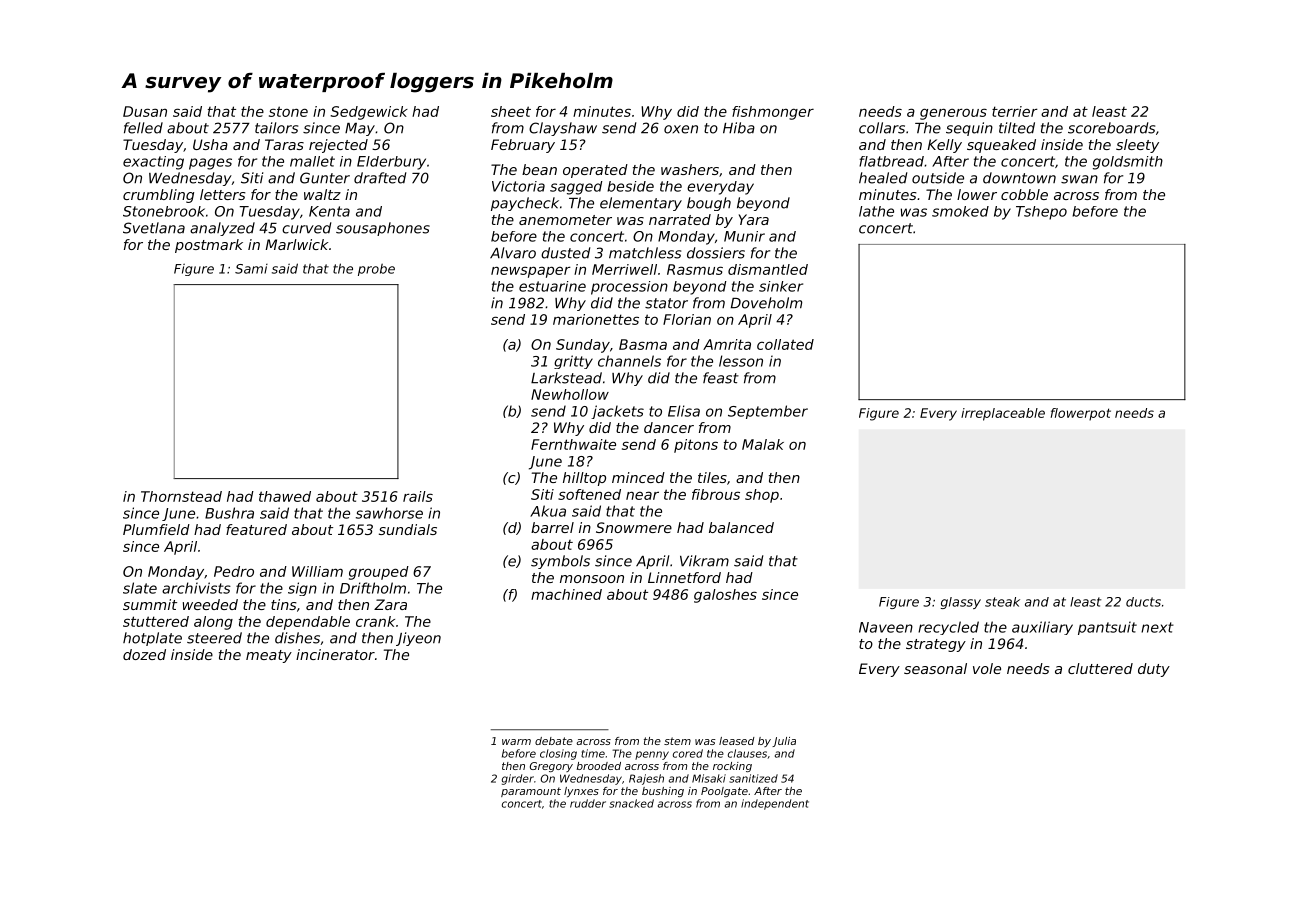 The height and width of the screenshot is (924, 1308). What do you see at coordinates (531, 792) in the screenshot?
I see `paramount` at bounding box center [531, 792].
